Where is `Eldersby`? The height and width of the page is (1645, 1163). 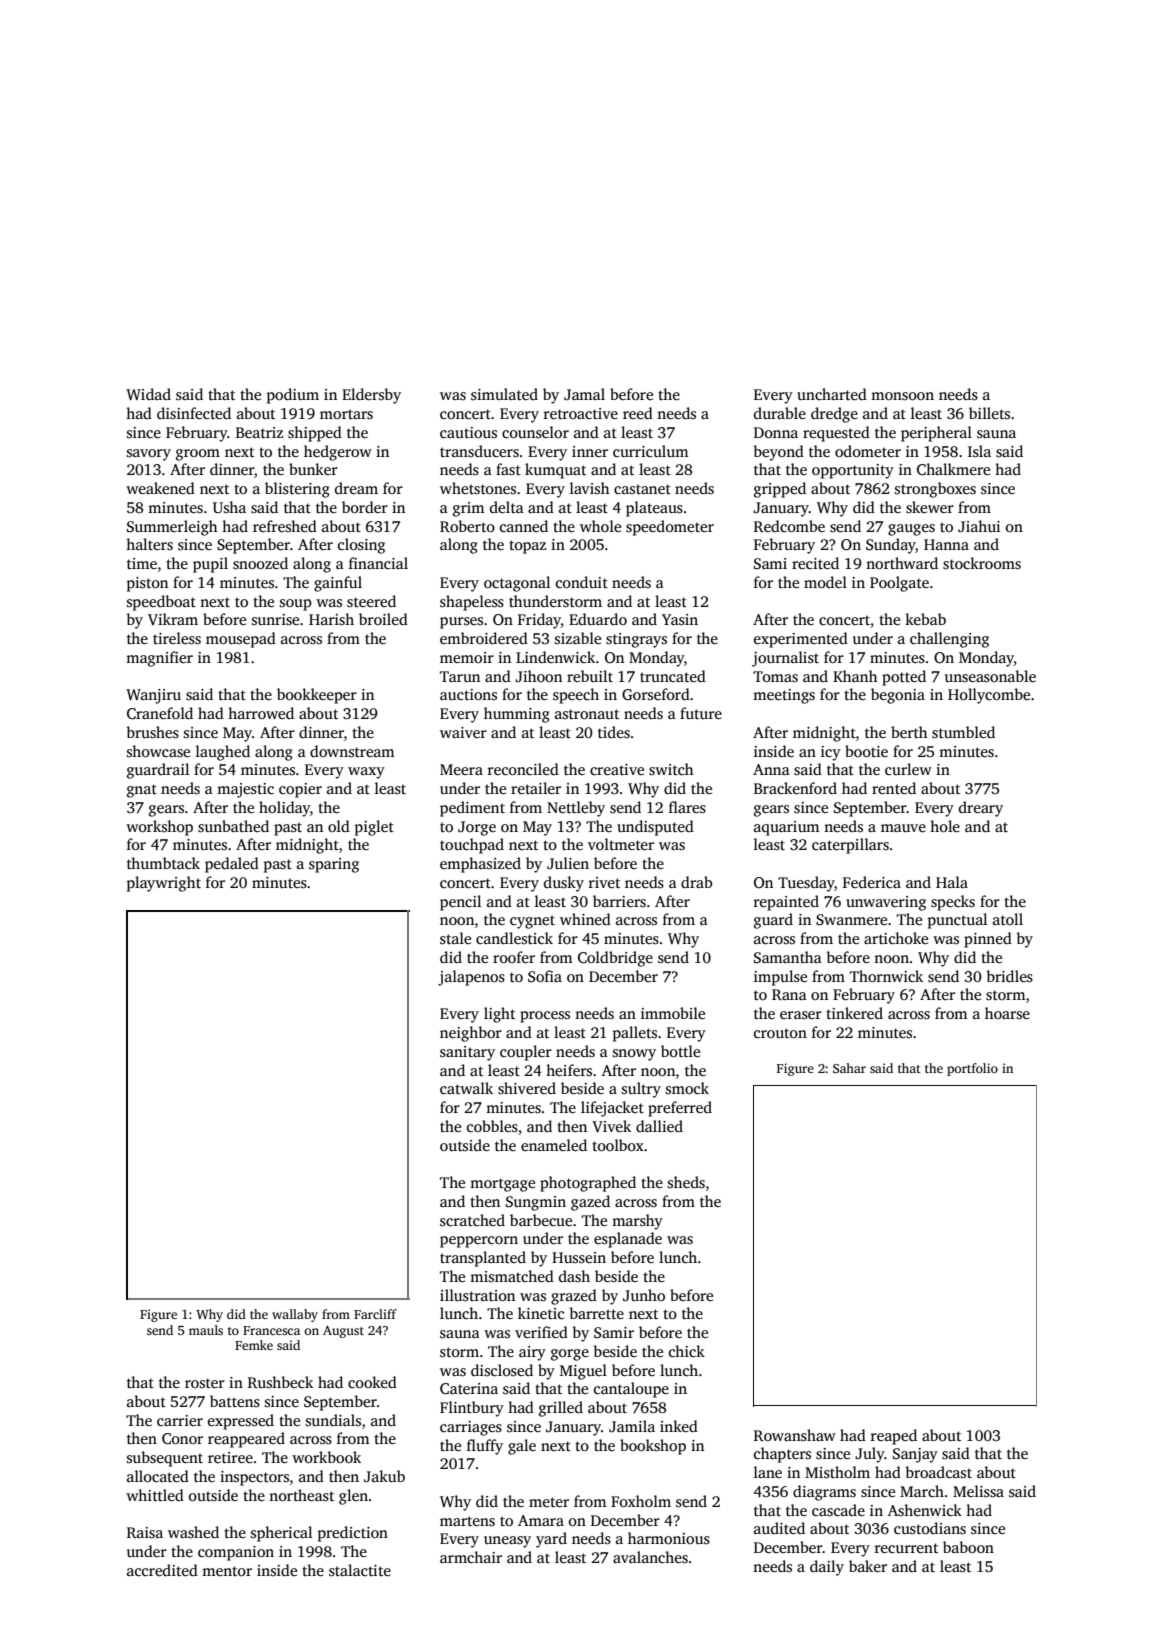
Eldersby is located at coordinates (371, 396).
